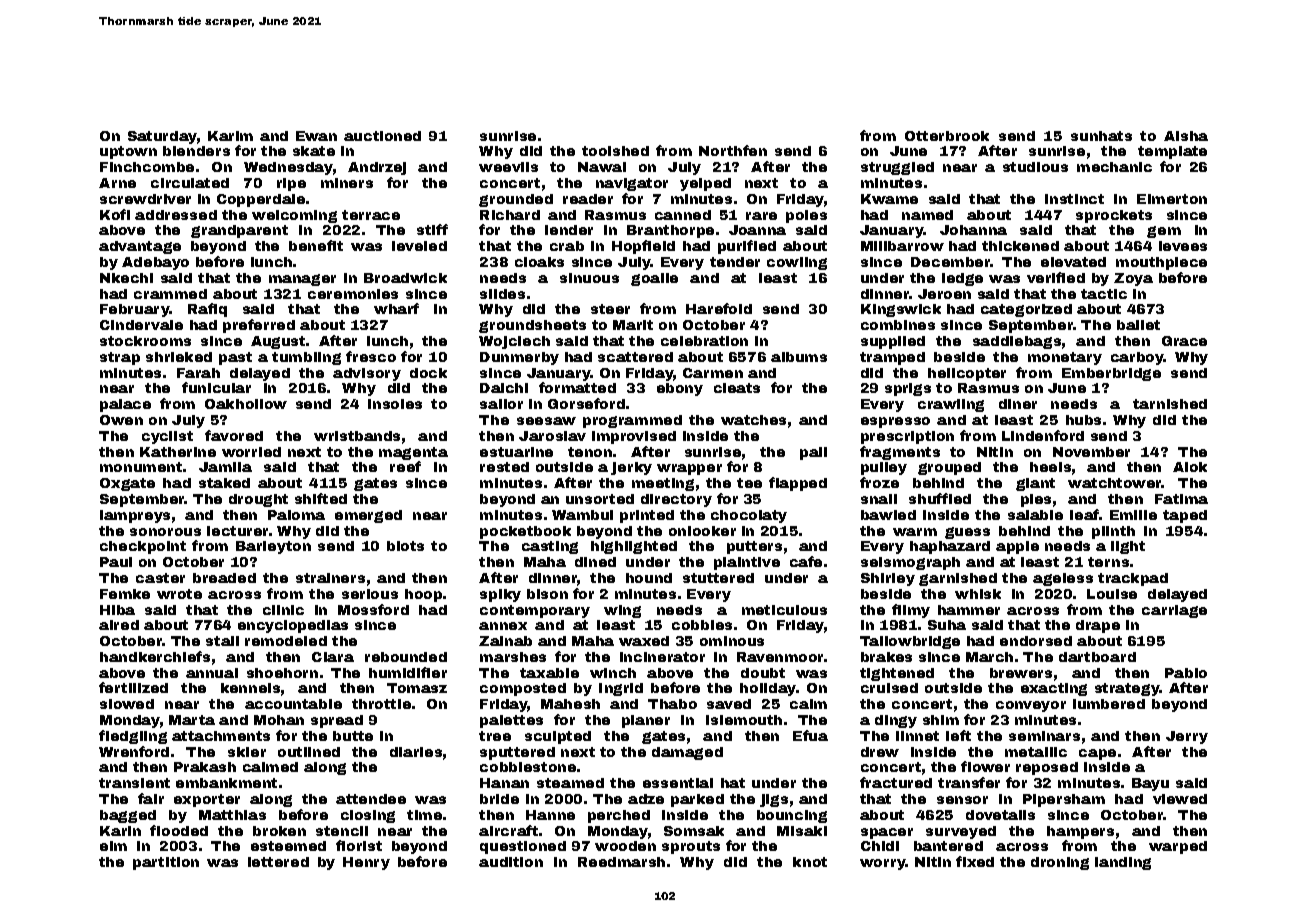  What do you see at coordinates (615, 151) in the screenshot?
I see `toolshed` at bounding box center [615, 151].
